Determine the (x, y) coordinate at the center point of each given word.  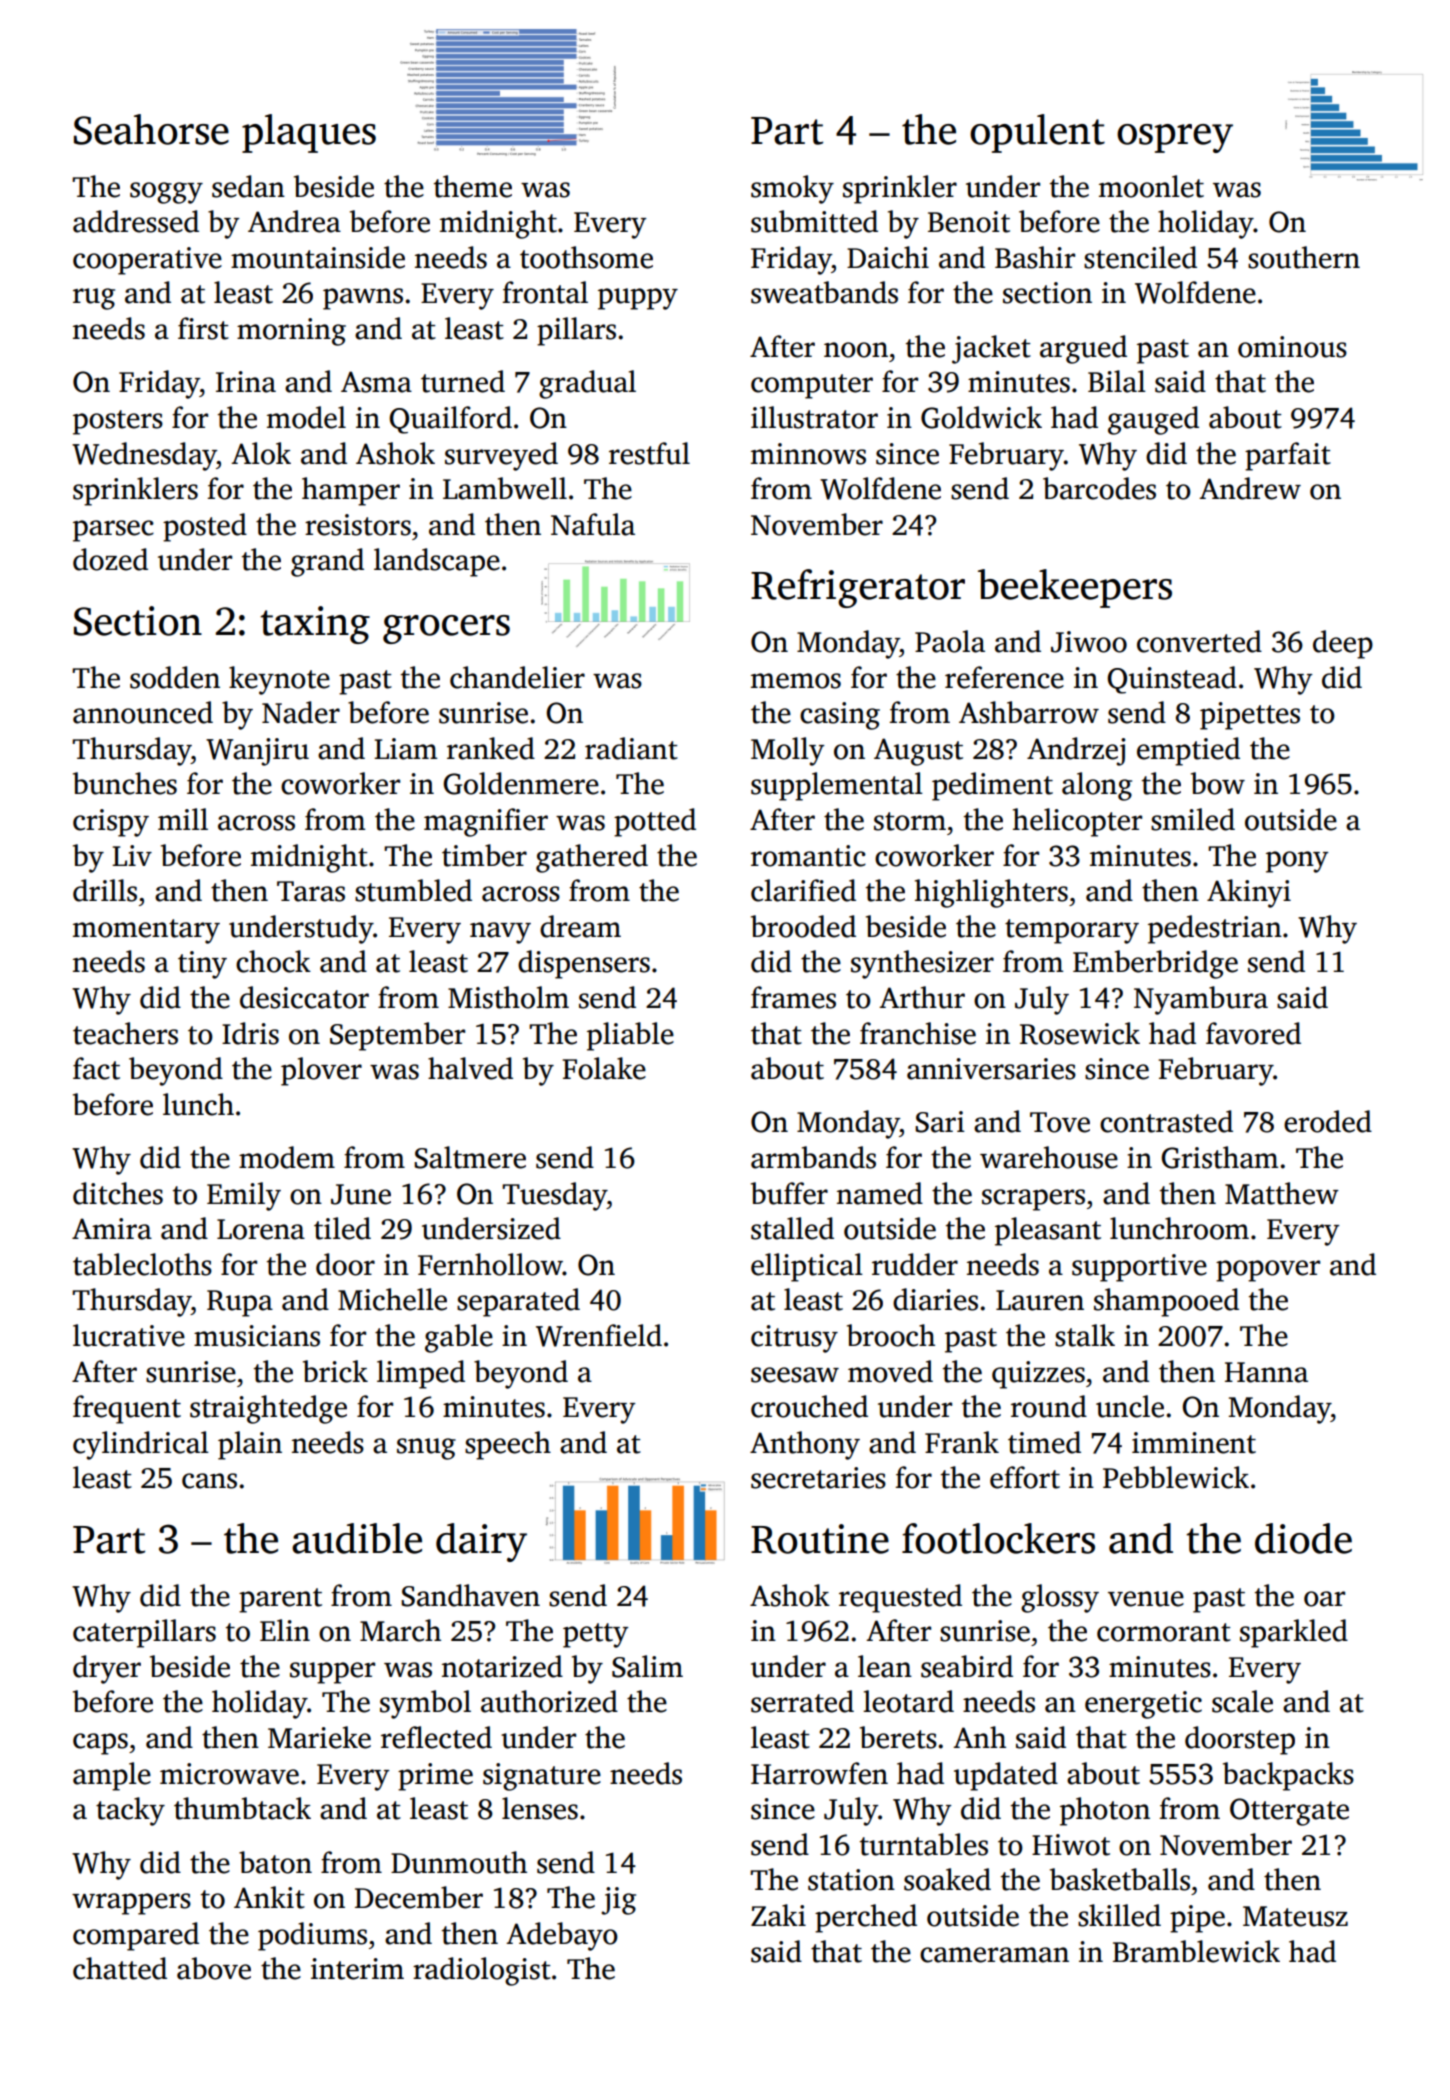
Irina (246, 382)
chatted (120, 1968)
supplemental (837, 786)
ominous (1292, 347)
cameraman (994, 1955)
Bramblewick (1196, 1951)
